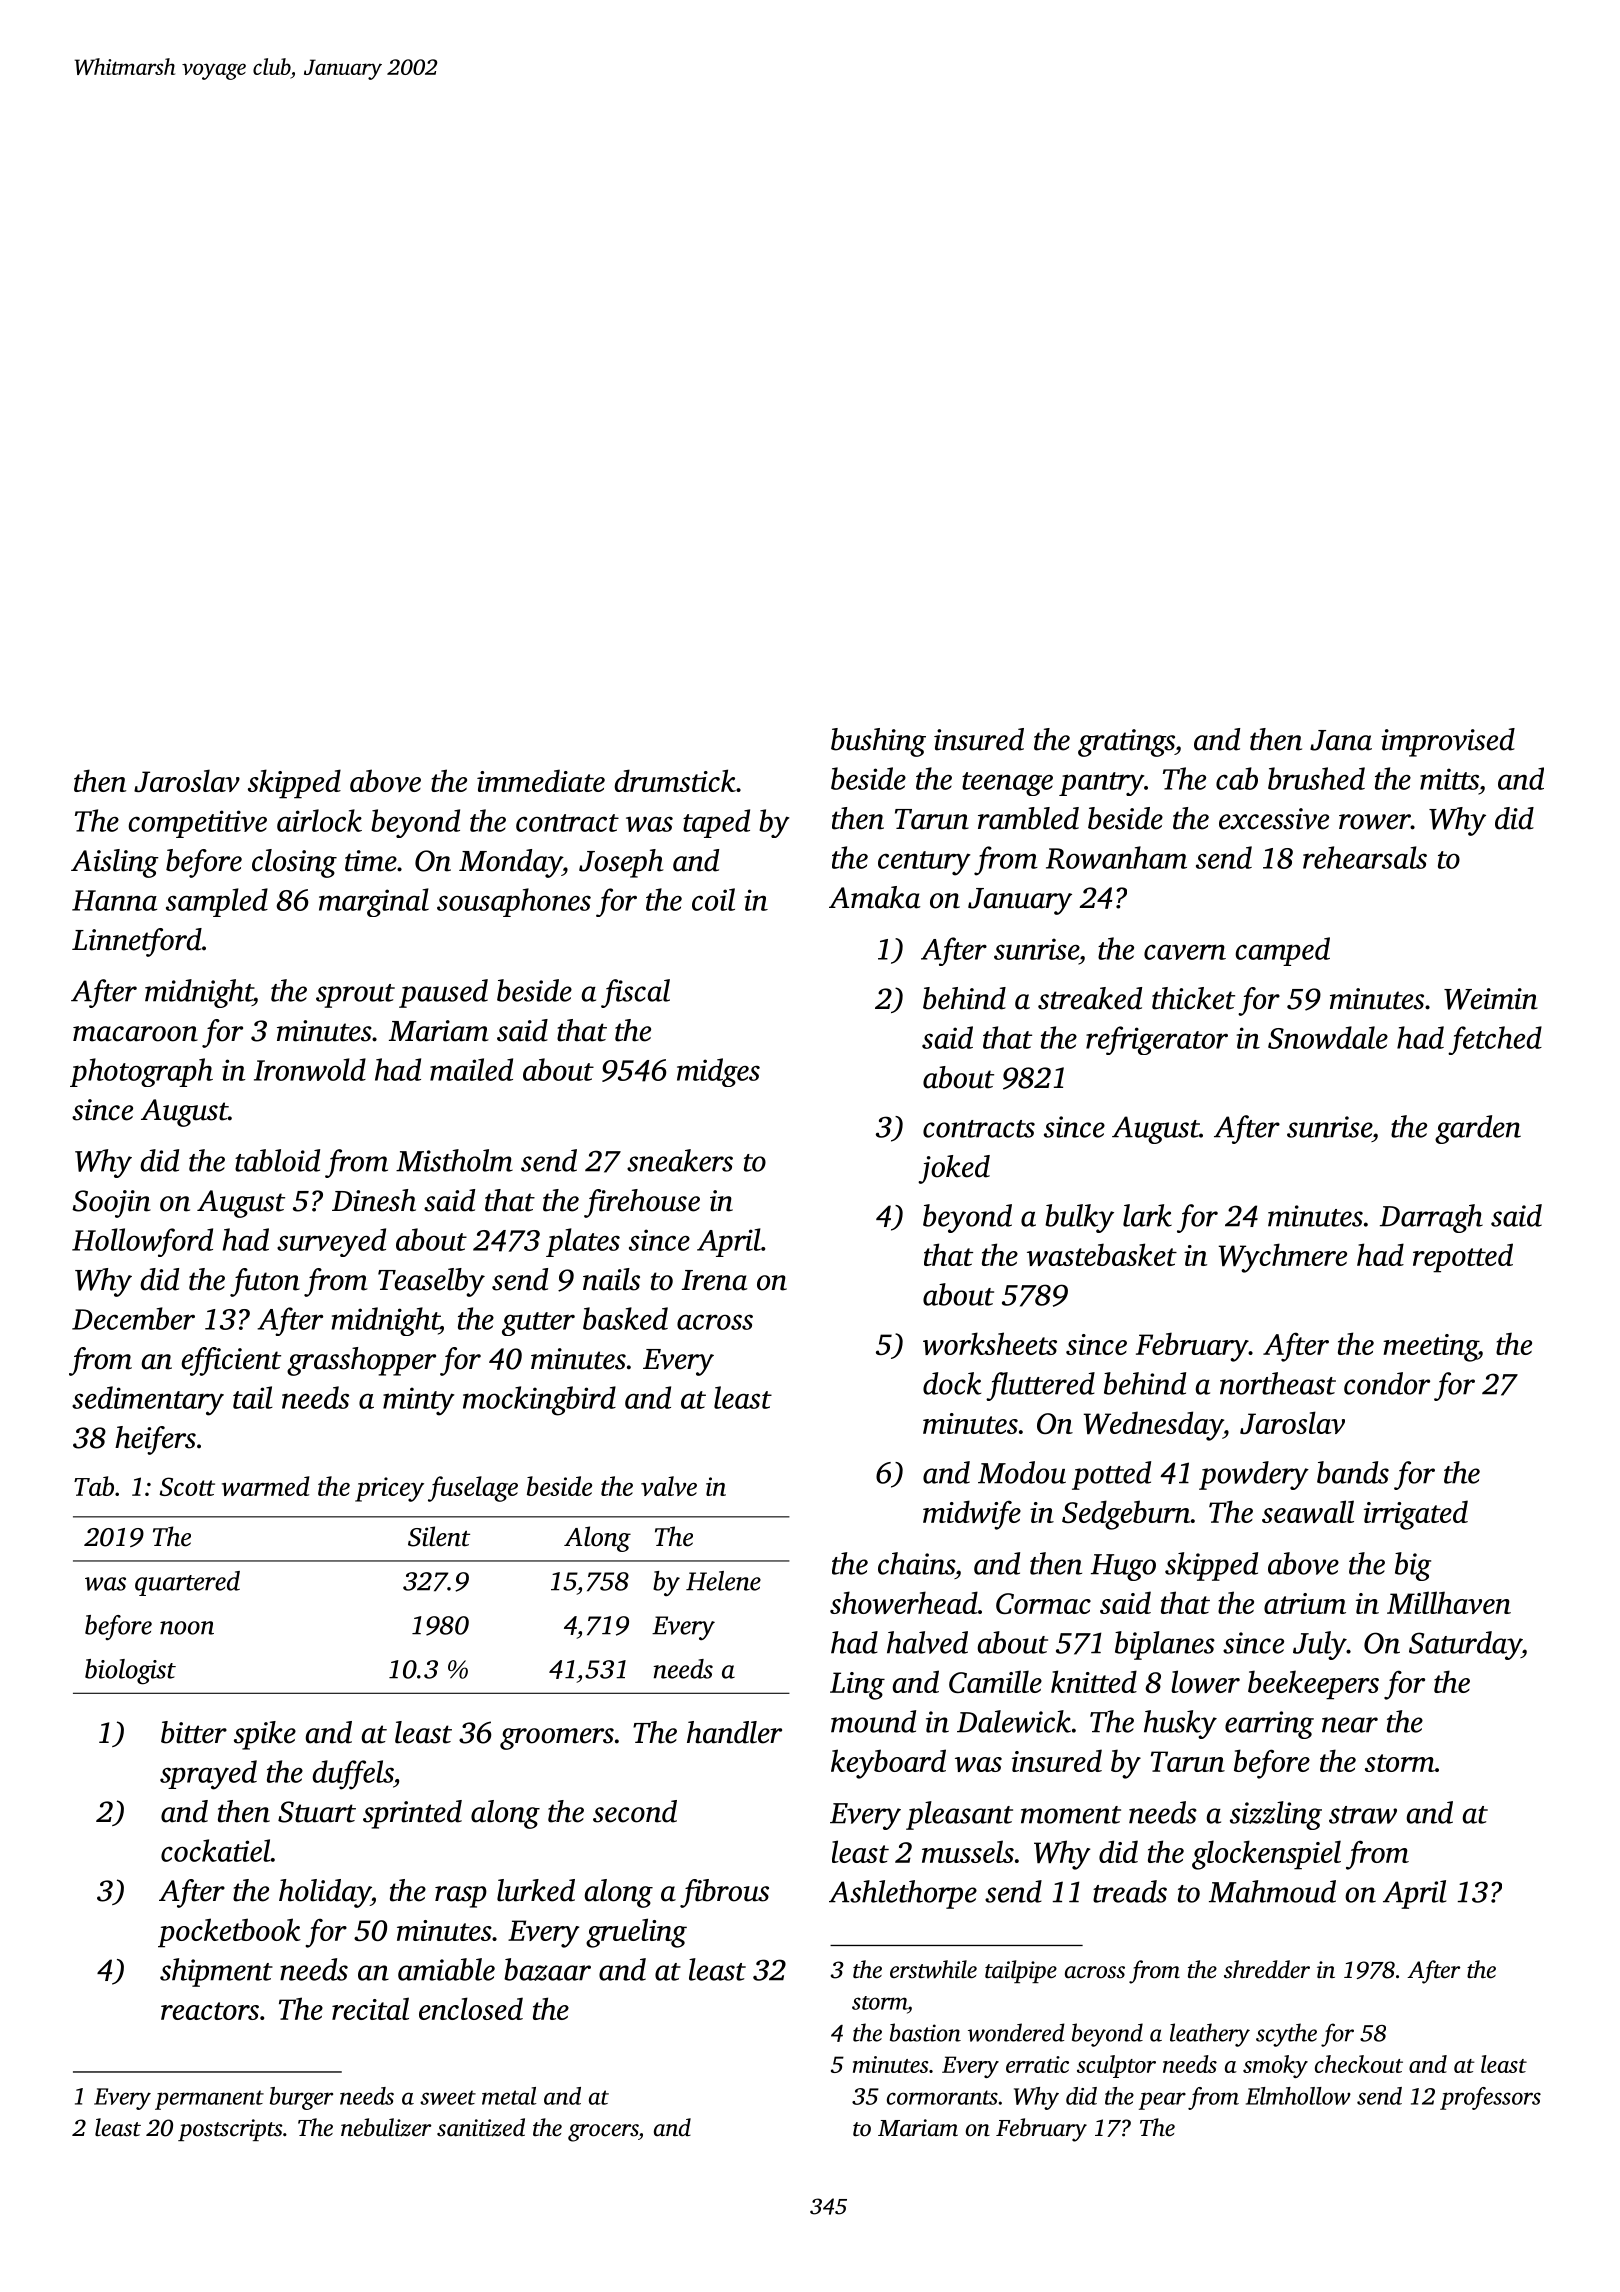 The width and height of the screenshot is (1620, 2292). I want to click on valve, so click(669, 1486).
